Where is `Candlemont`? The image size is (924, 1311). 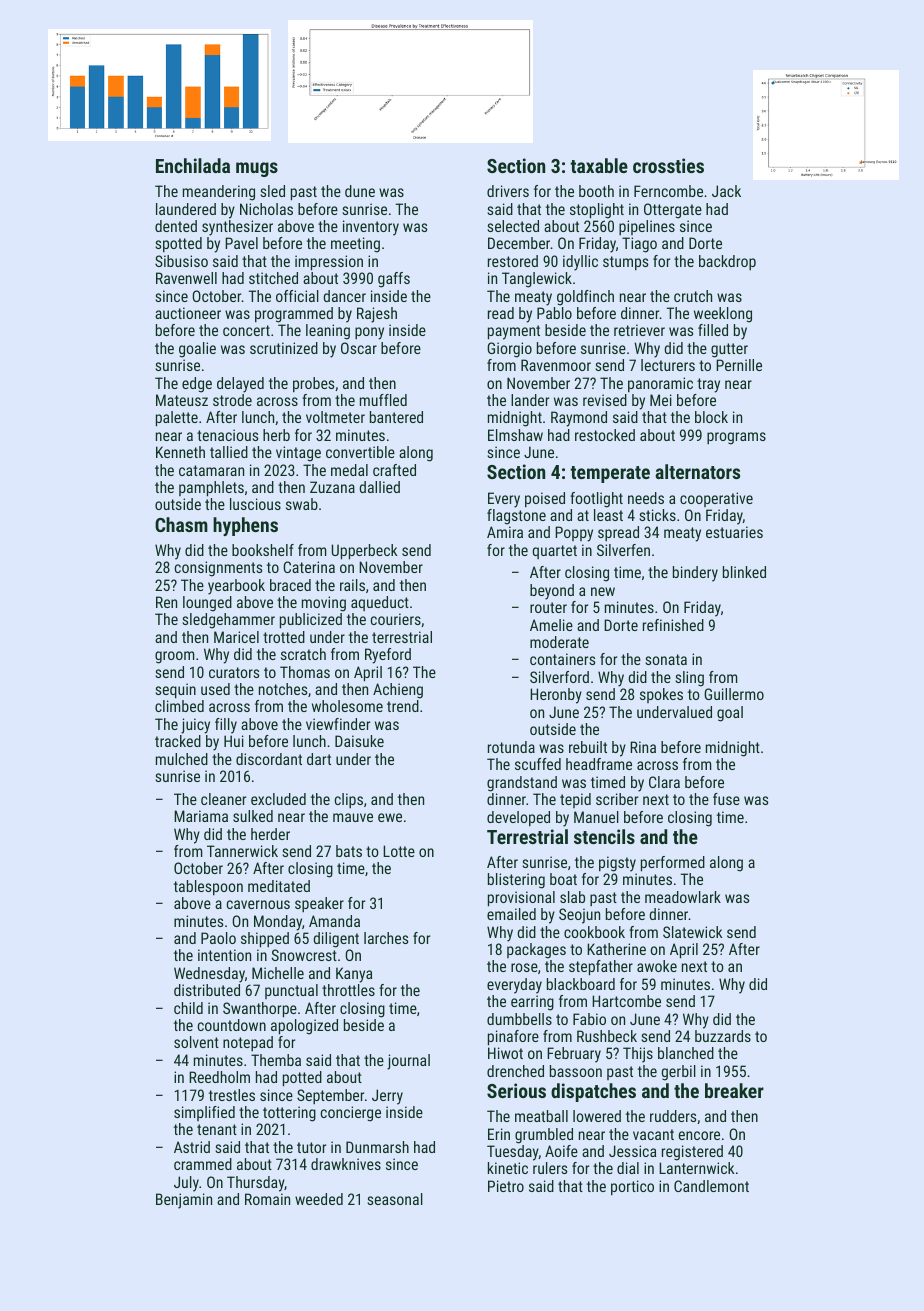
Candlemont is located at coordinates (711, 1186).
